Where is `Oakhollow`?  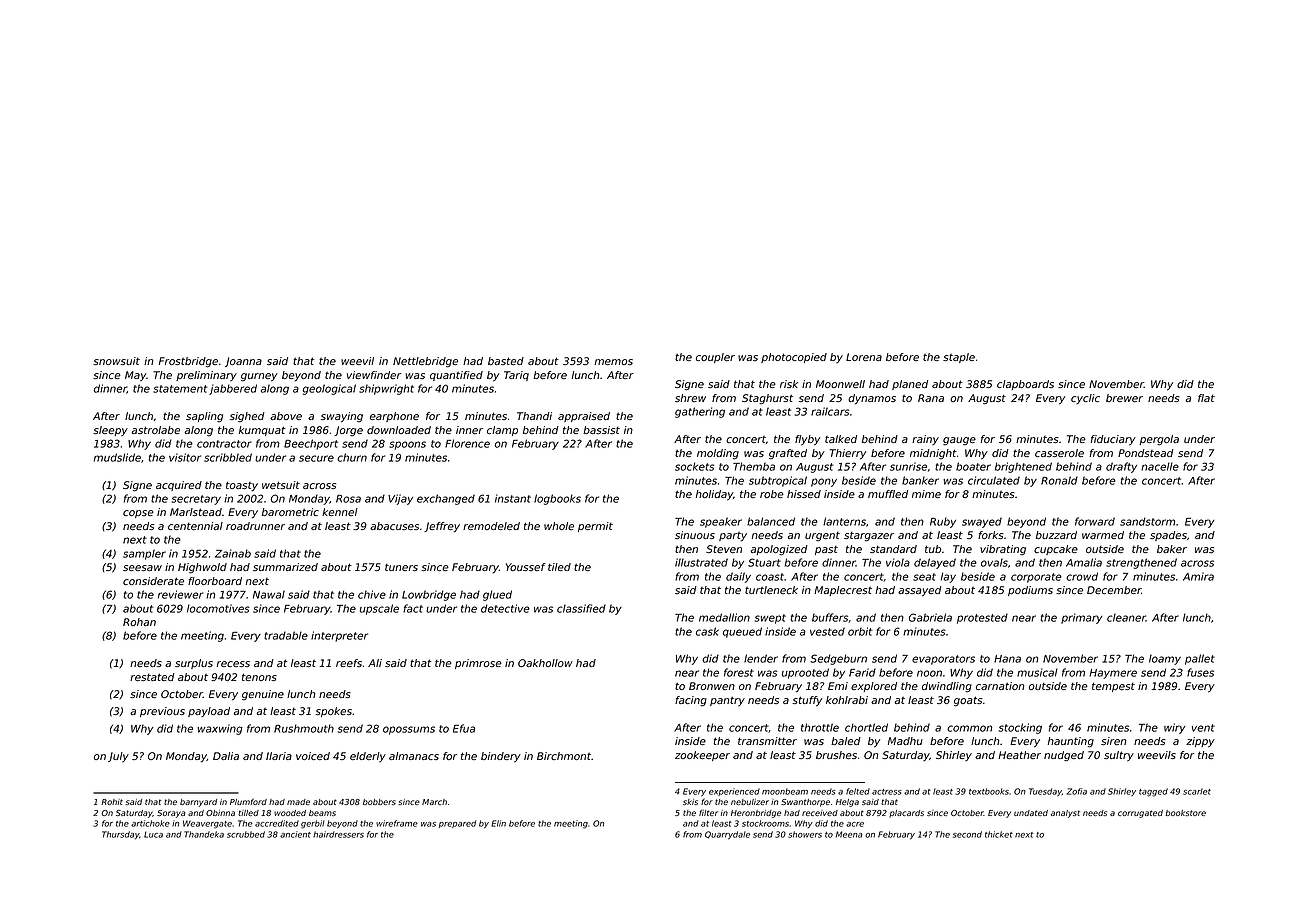 Oakhollow is located at coordinates (545, 663).
